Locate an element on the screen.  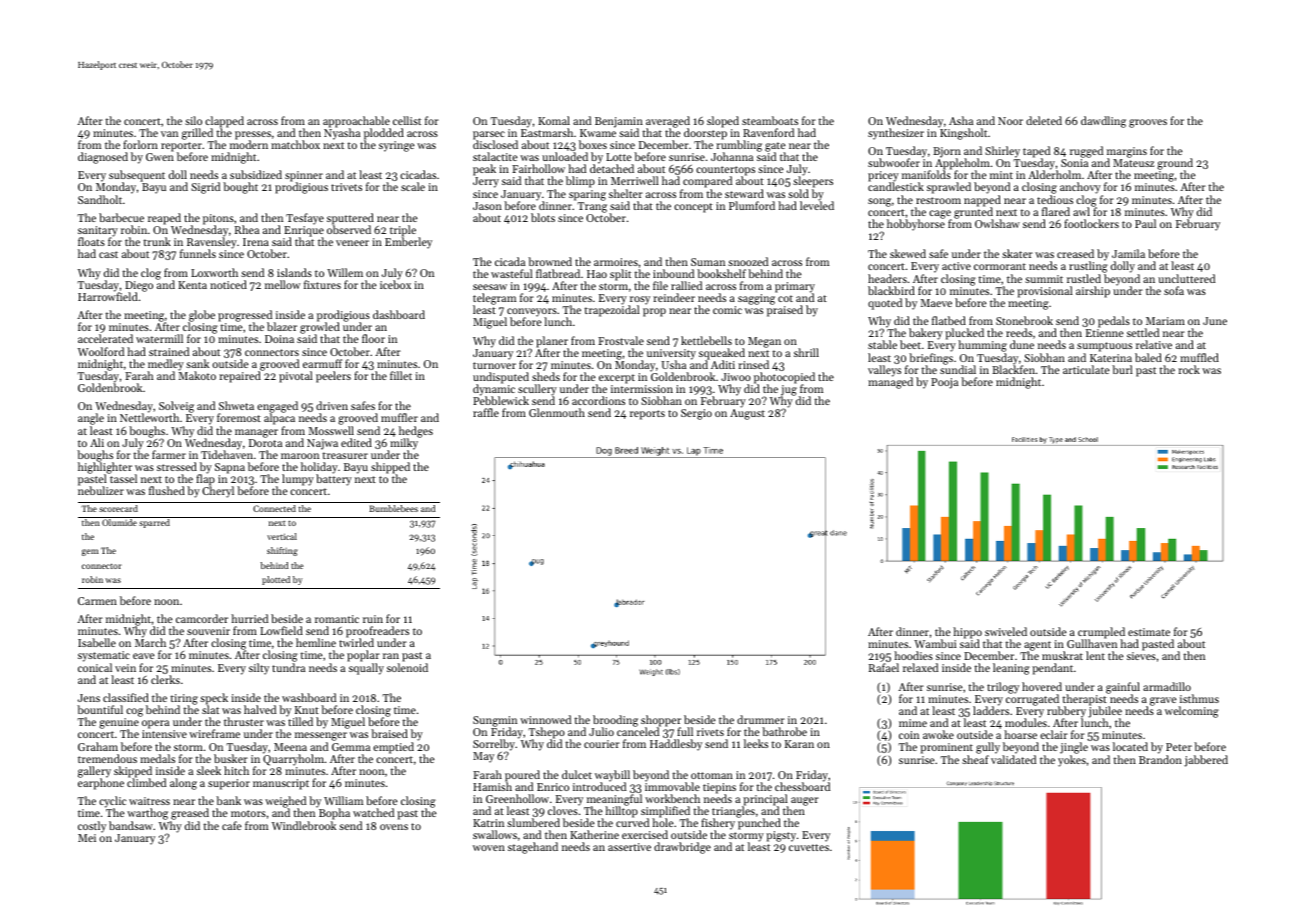
reports is located at coordinates (647, 415).
